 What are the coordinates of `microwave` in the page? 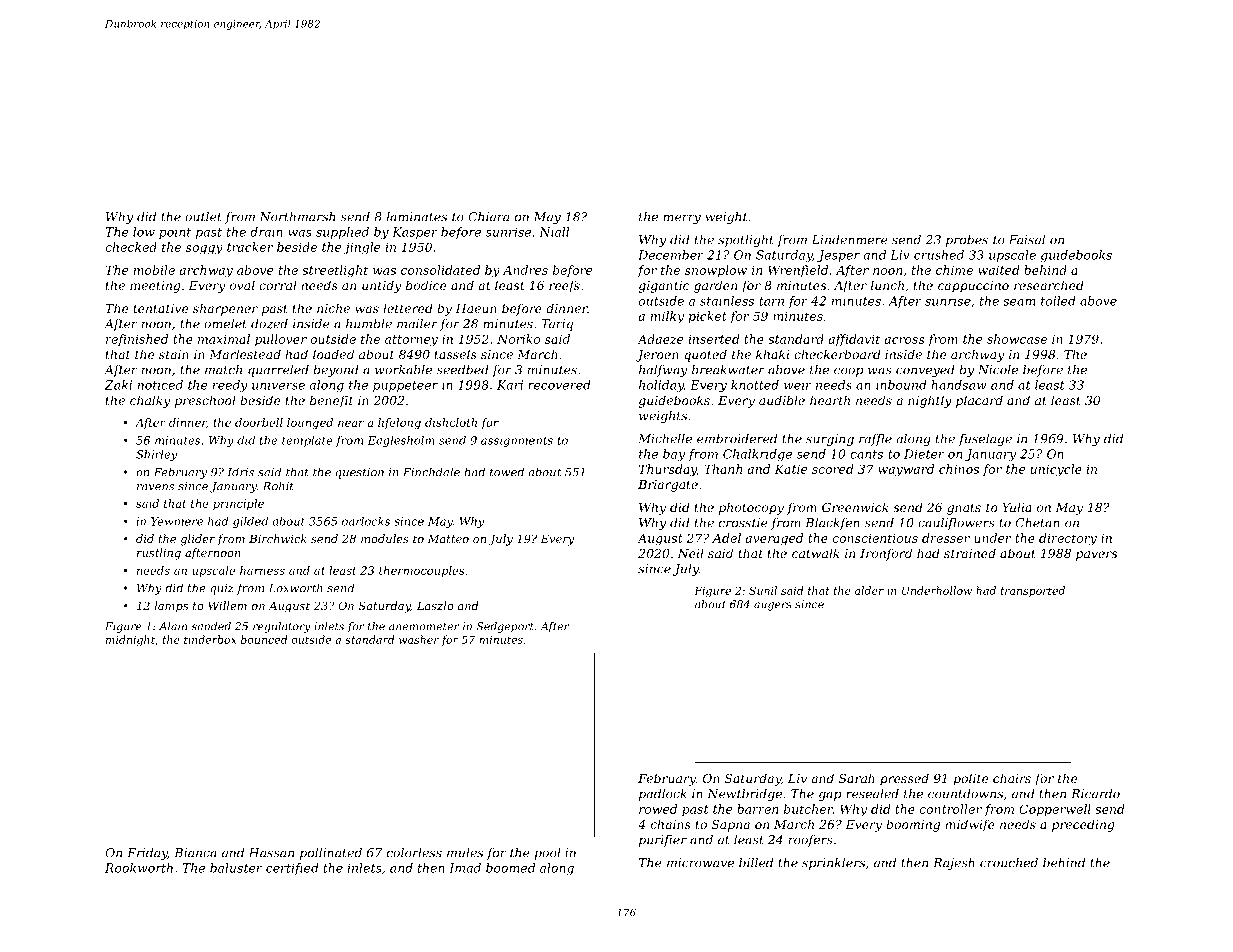 It's located at (700, 863).
